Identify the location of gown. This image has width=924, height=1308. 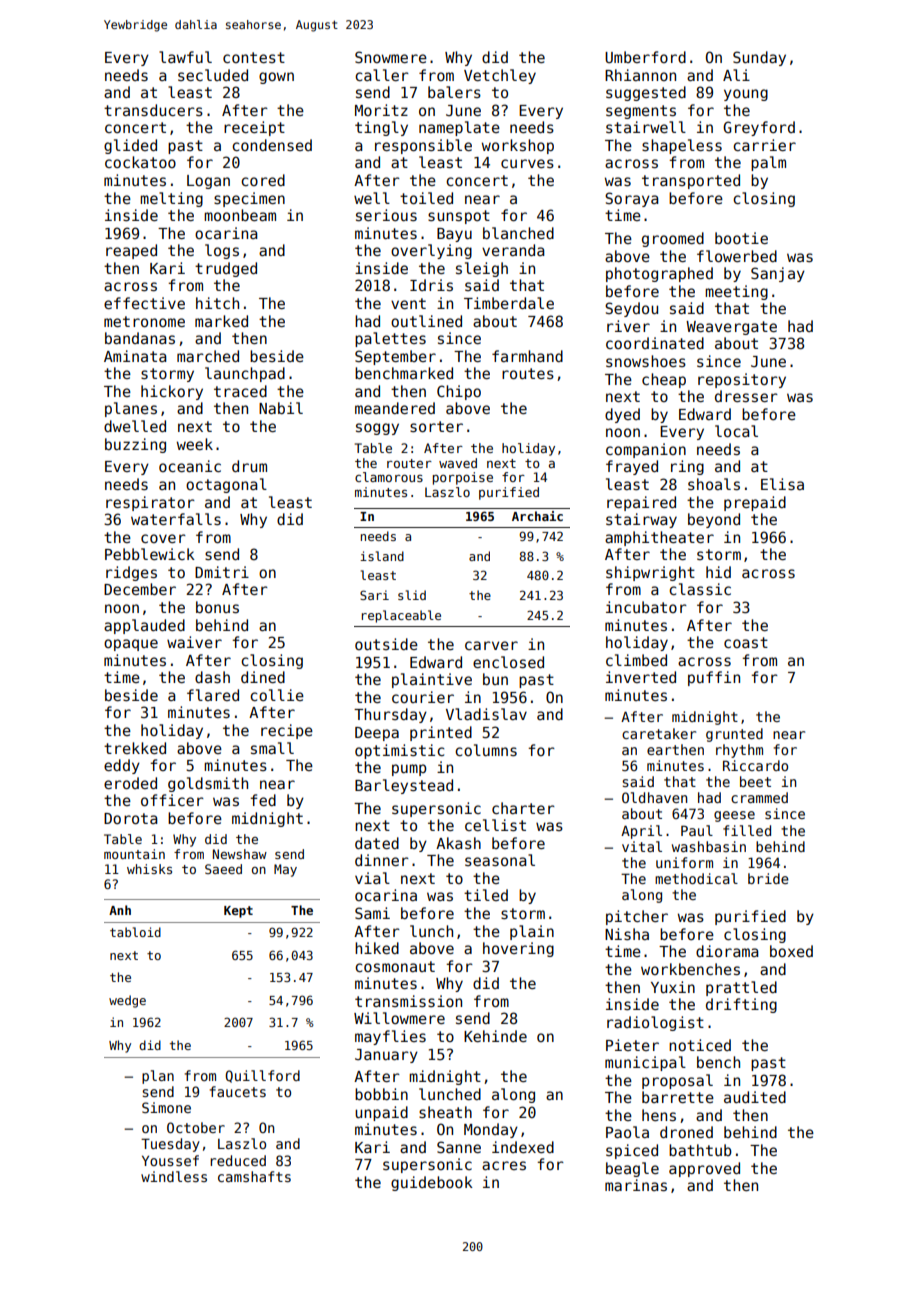
(276, 78).
